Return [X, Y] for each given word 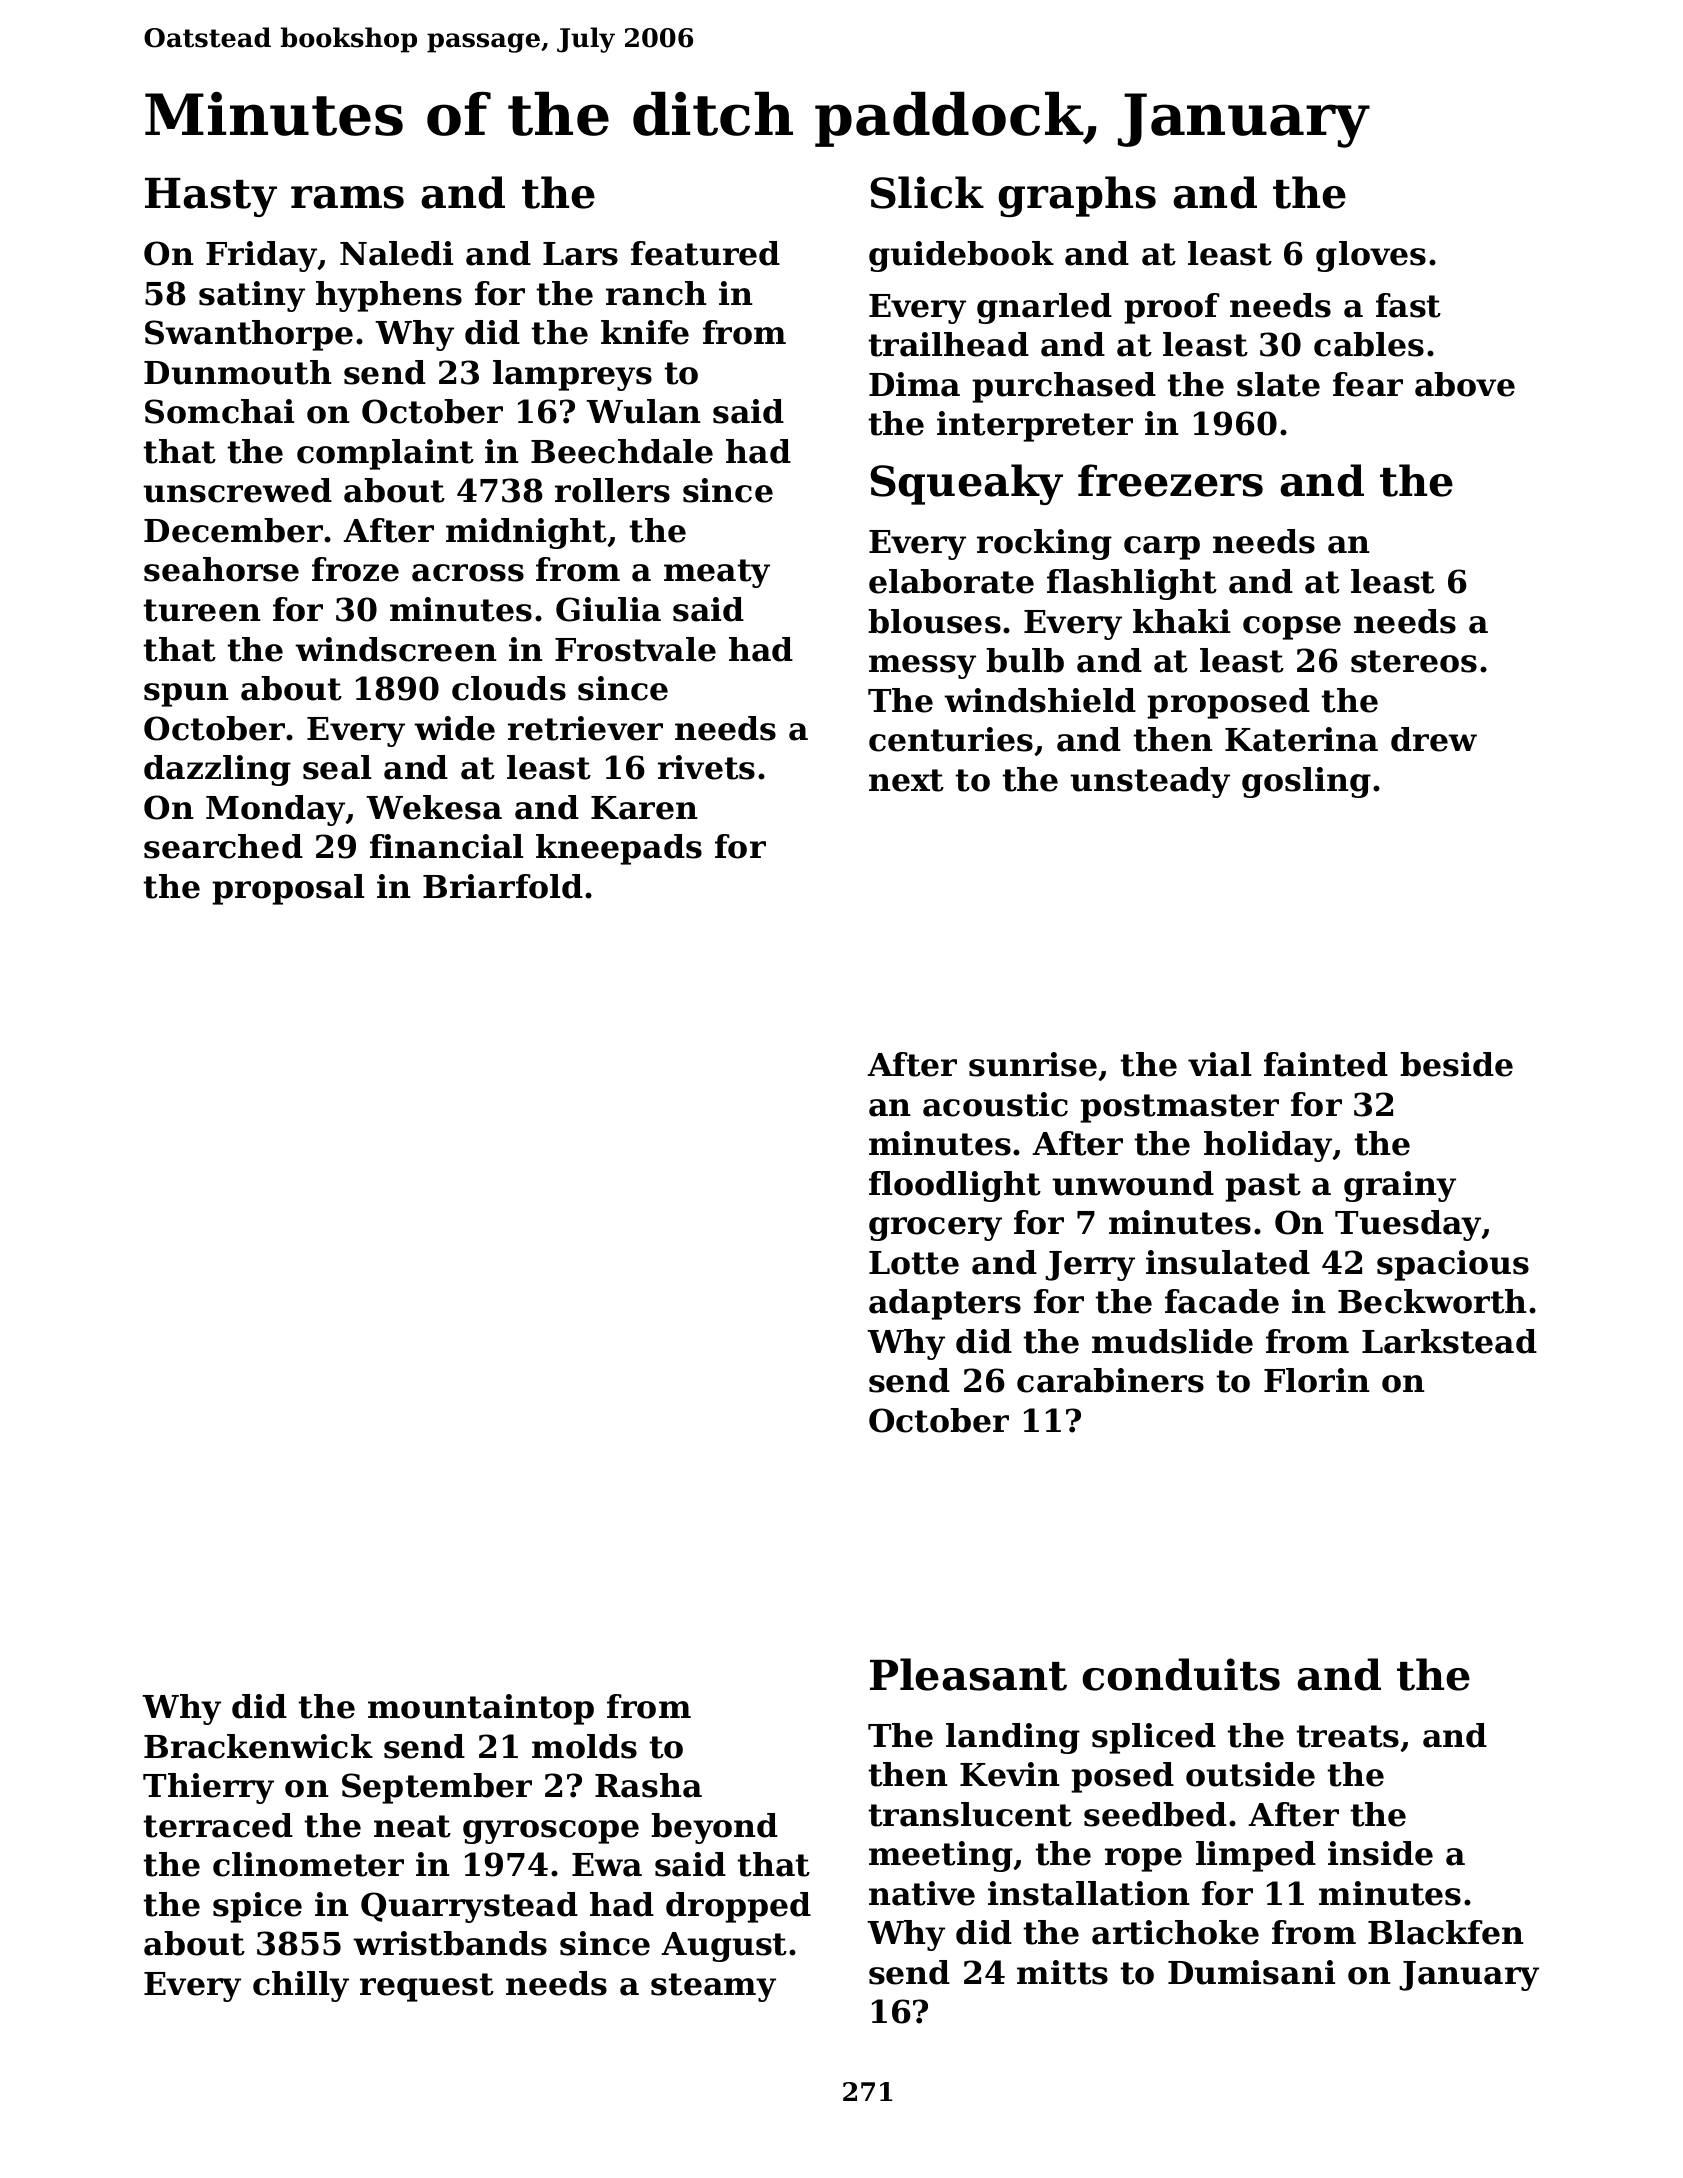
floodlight [955, 1186]
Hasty [211, 197]
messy [922, 667]
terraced [218, 1825]
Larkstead [1449, 1341]
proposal [288, 889]
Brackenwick [258, 1746]
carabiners [1110, 1380]
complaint [385, 454]
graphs [1077, 196]
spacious [1453, 1265]
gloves [1371, 256]
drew [1434, 739]
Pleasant [968, 1674]
